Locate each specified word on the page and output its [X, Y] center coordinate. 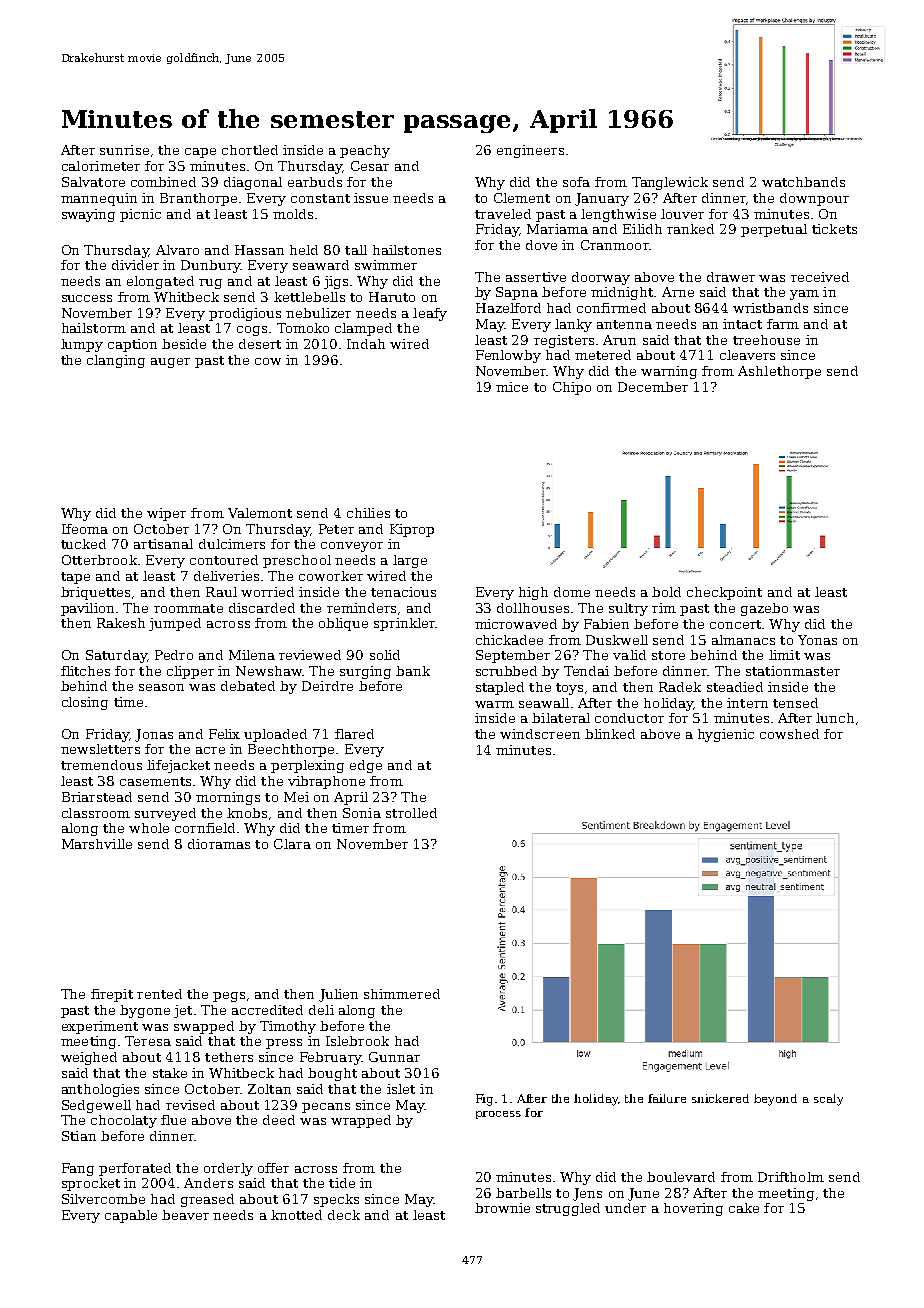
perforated [135, 1169]
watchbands [803, 182]
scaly [828, 1100]
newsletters [100, 749]
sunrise [124, 150]
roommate [188, 608]
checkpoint [724, 593]
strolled [411, 813]
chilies [368, 513]
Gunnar [394, 1057]
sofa [576, 182]
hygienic [726, 735]
